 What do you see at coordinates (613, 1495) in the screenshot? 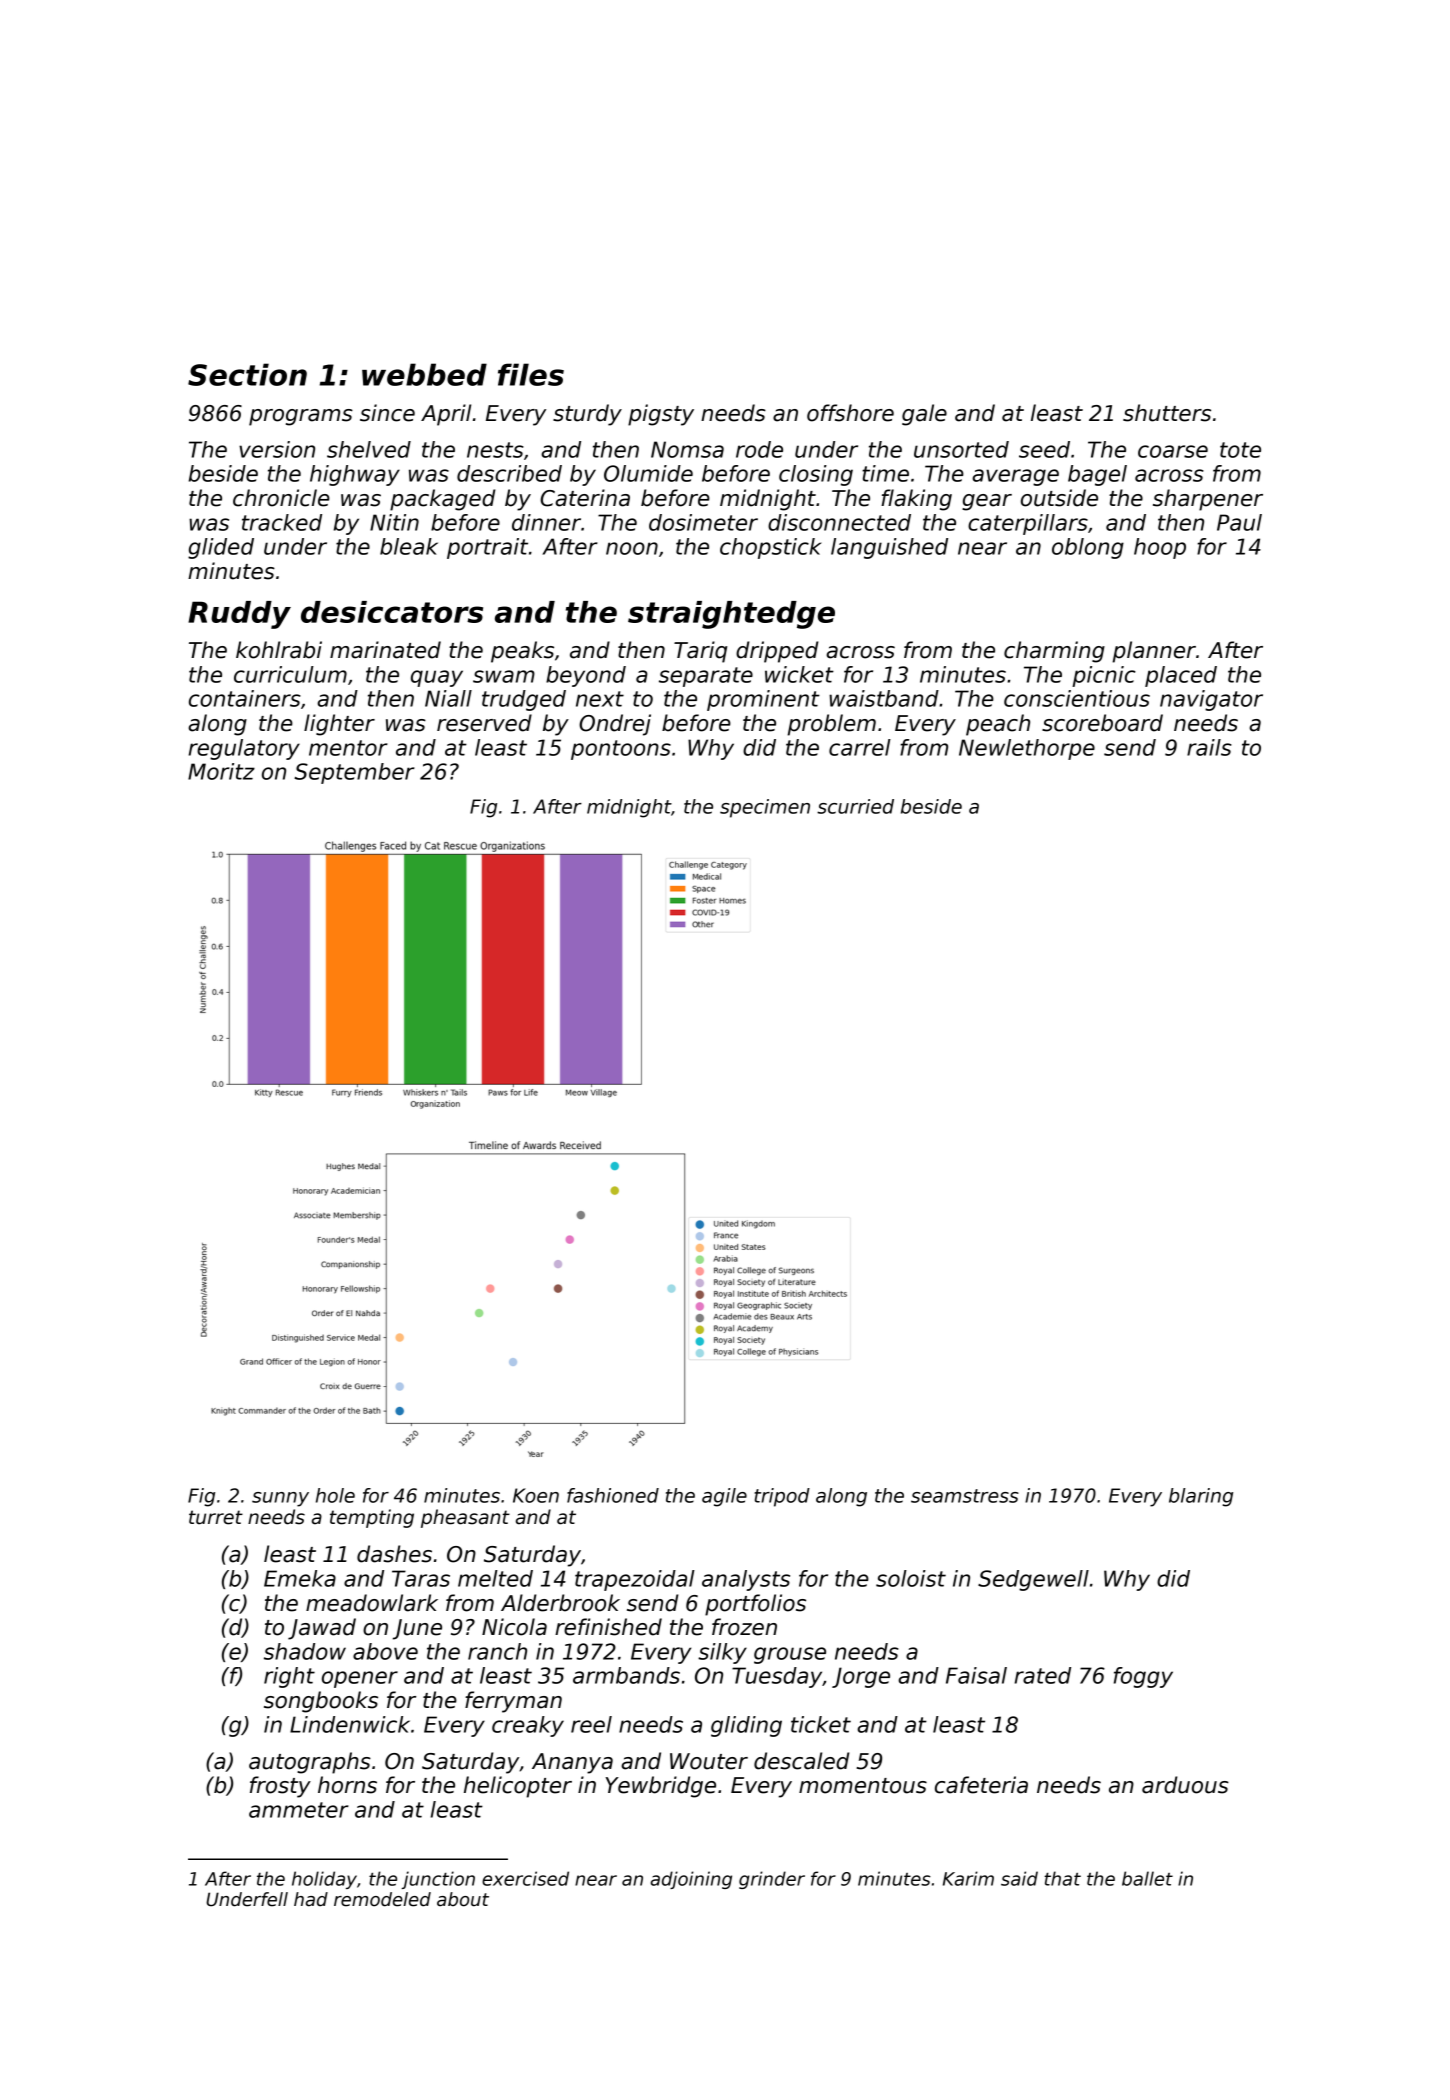
I see `fashioned` at bounding box center [613, 1495].
